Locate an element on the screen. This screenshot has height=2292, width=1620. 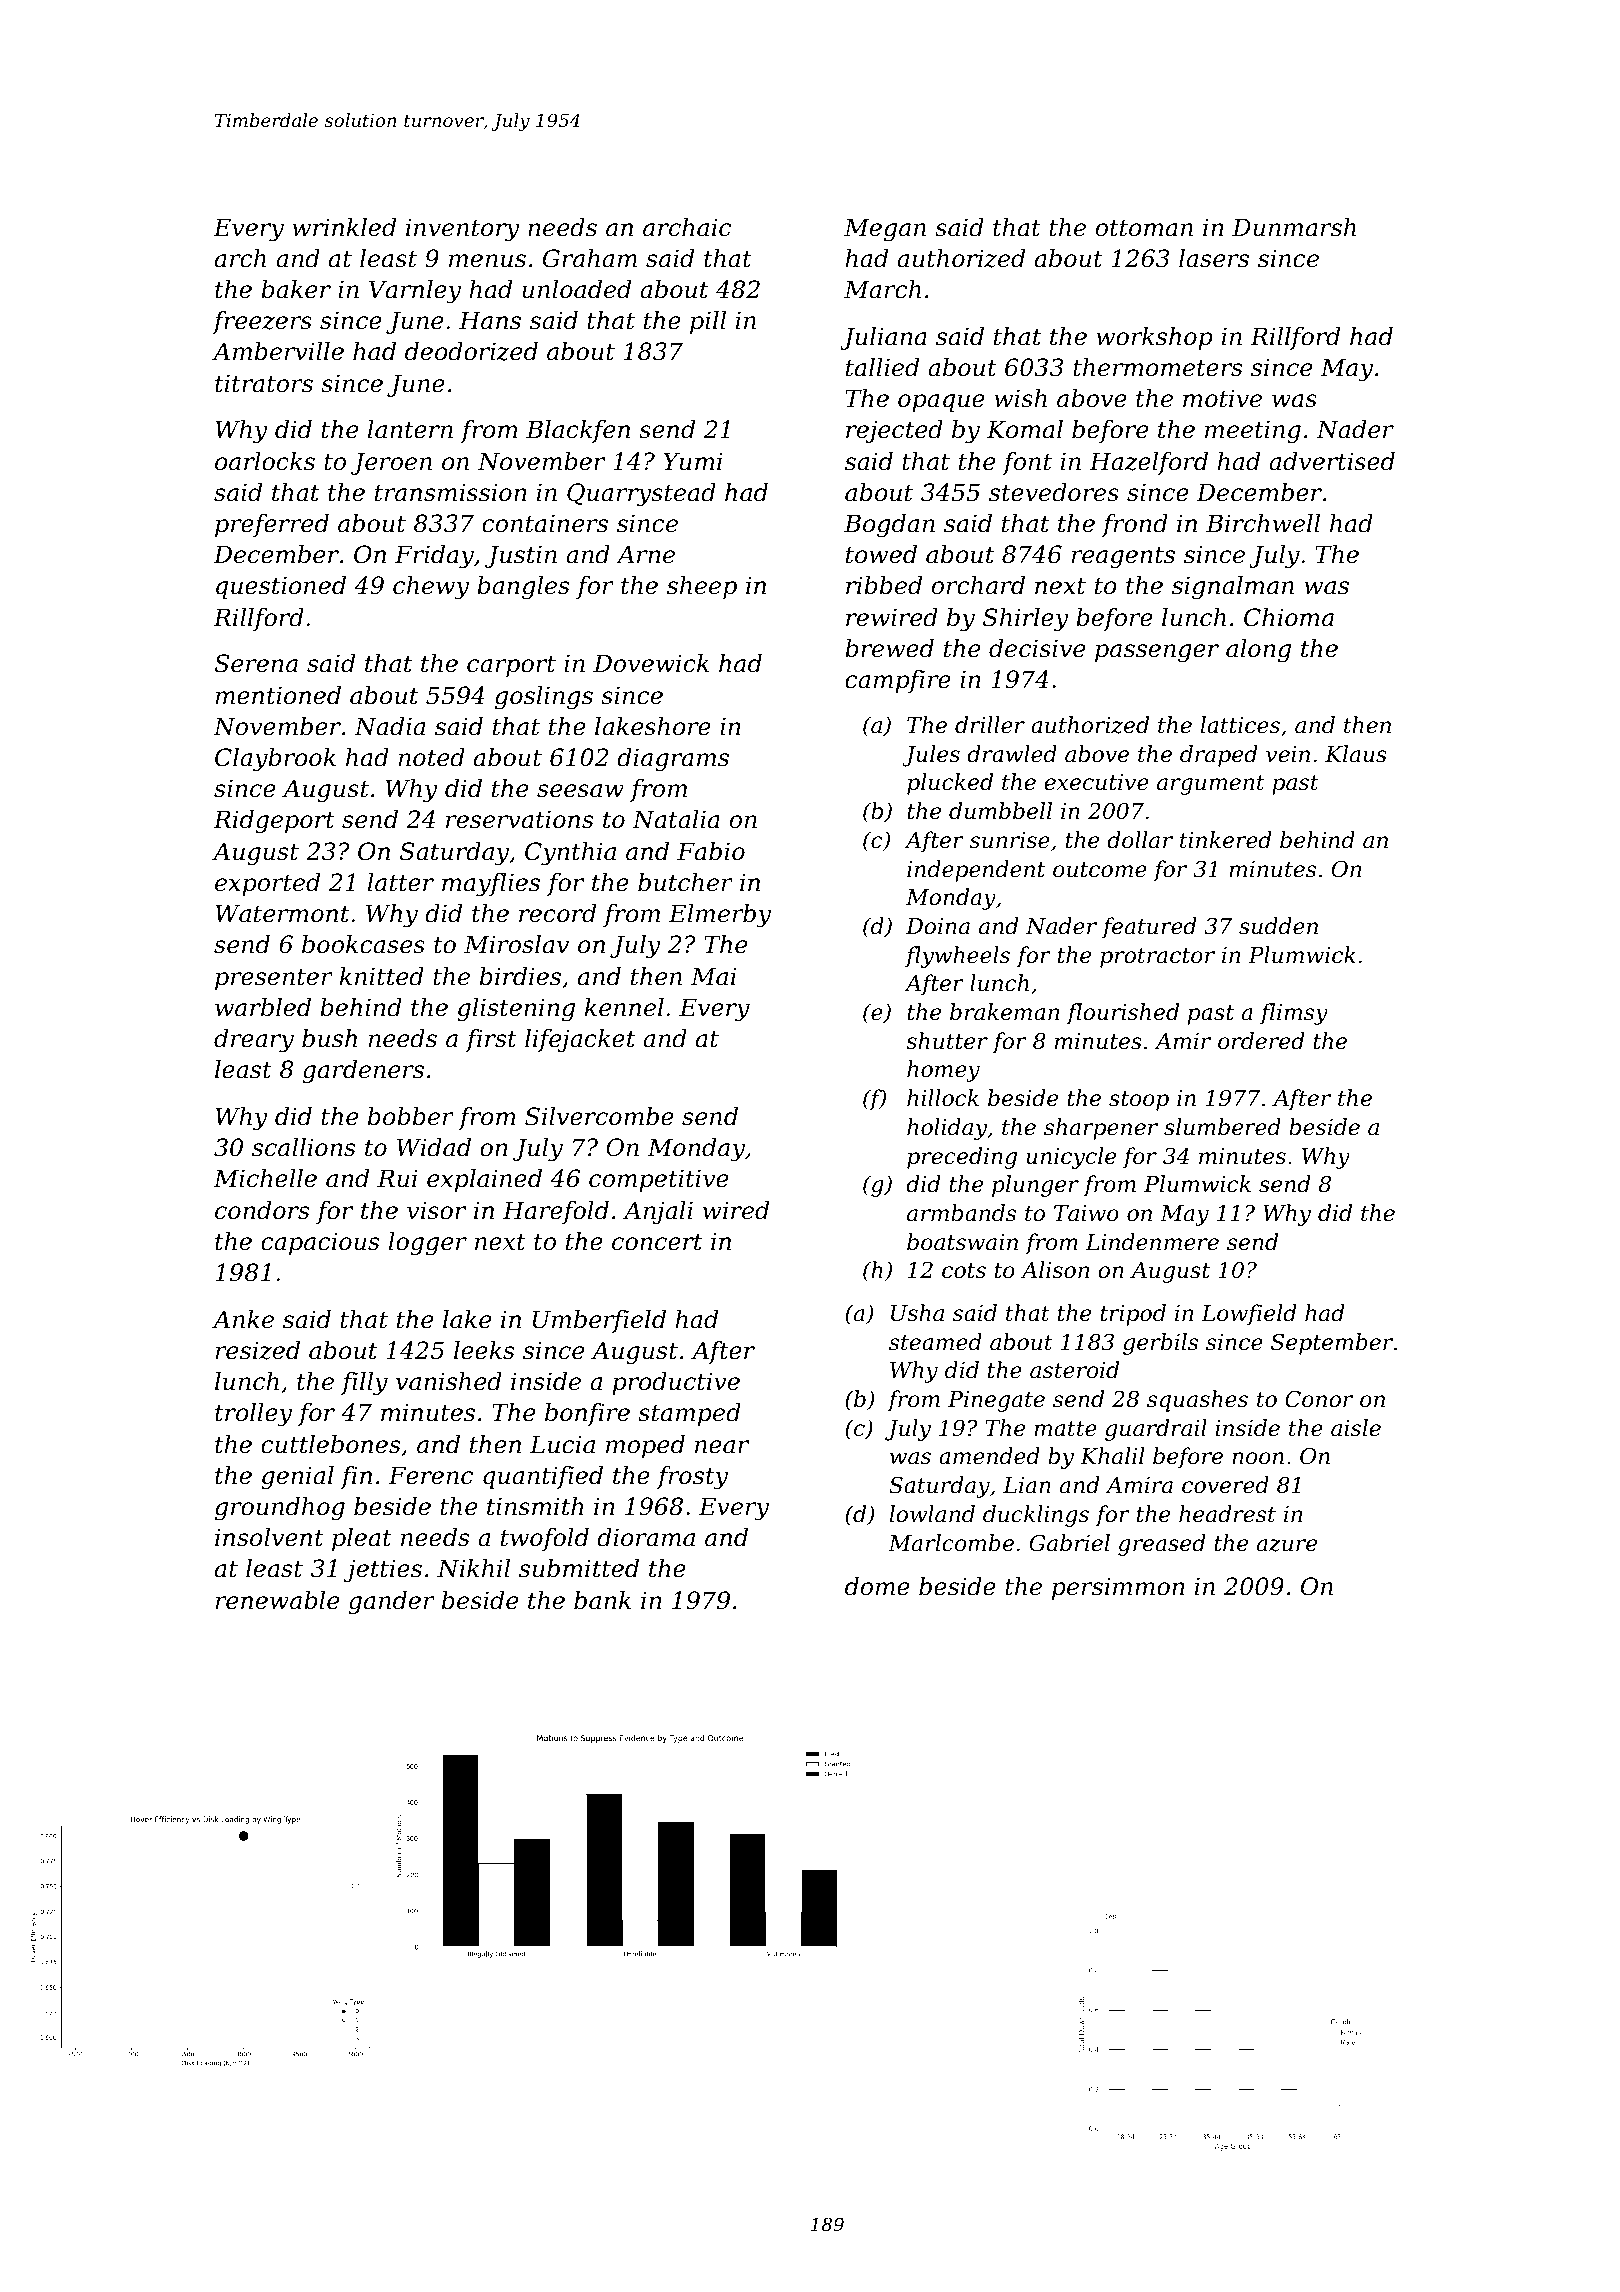
reagents is located at coordinates (1123, 558).
